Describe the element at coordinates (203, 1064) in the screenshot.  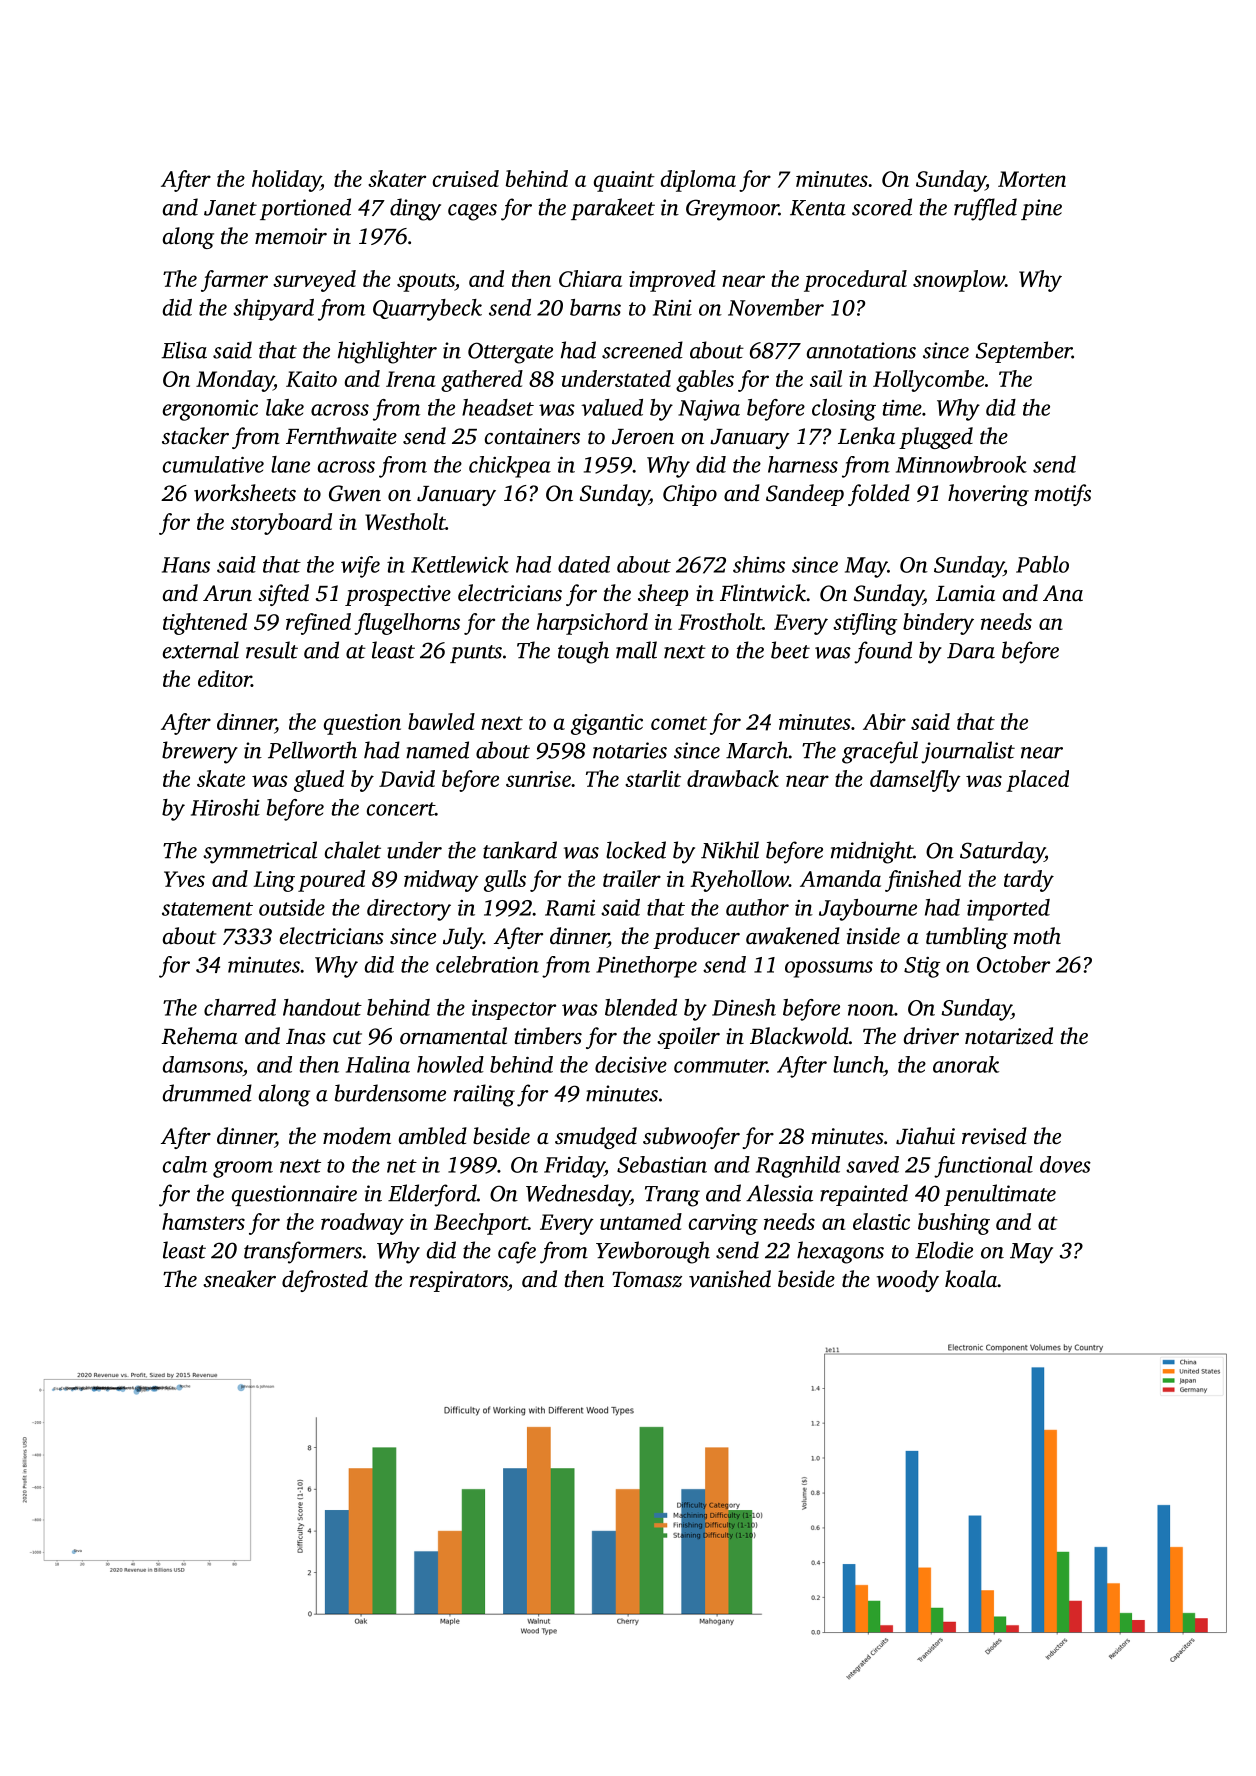
I see `damsons` at that location.
